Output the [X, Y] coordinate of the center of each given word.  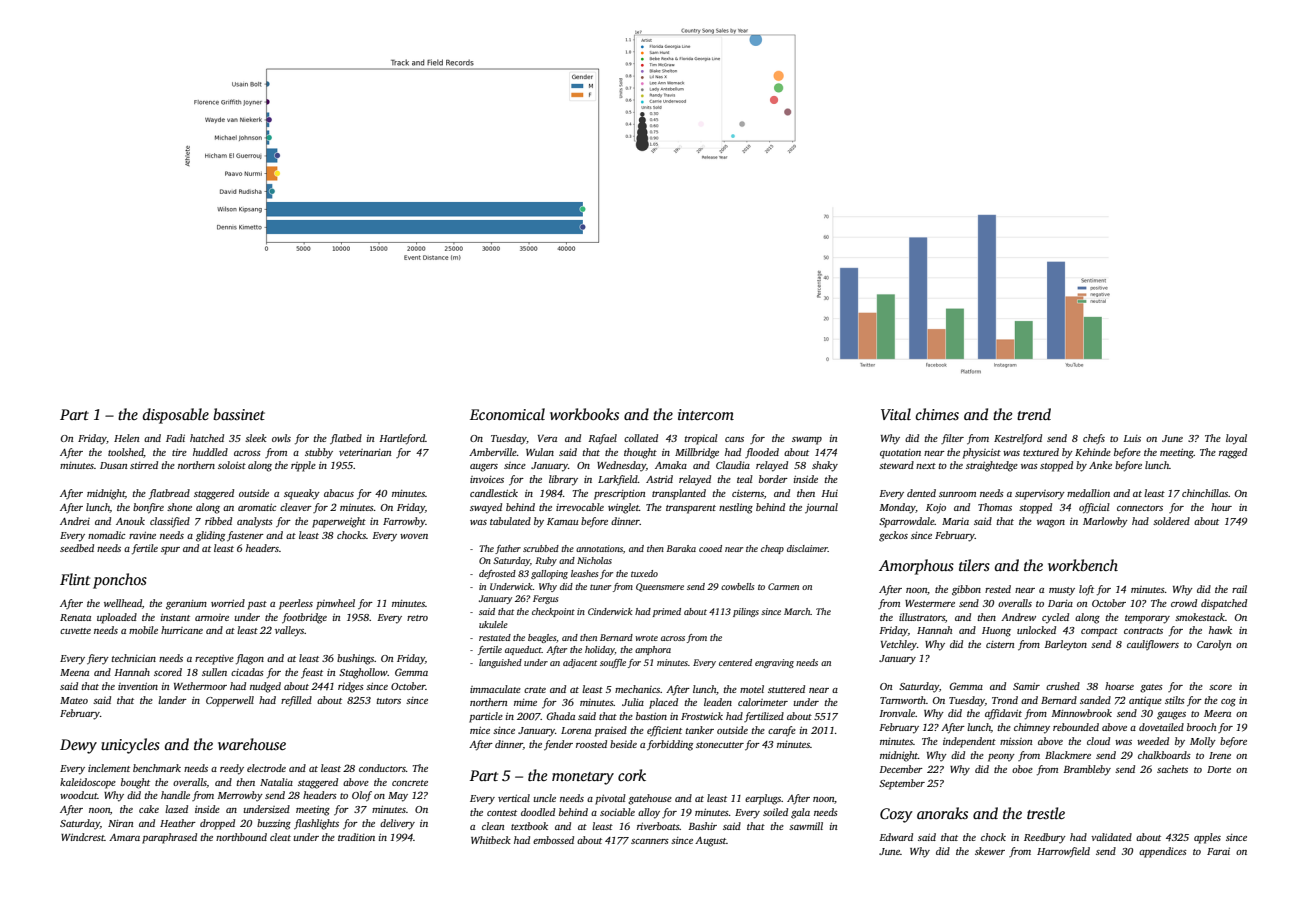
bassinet [239, 414]
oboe [1022, 769]
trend [1034, 414]
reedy [232, 769]
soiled [775, 812]
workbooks [584, 414]
